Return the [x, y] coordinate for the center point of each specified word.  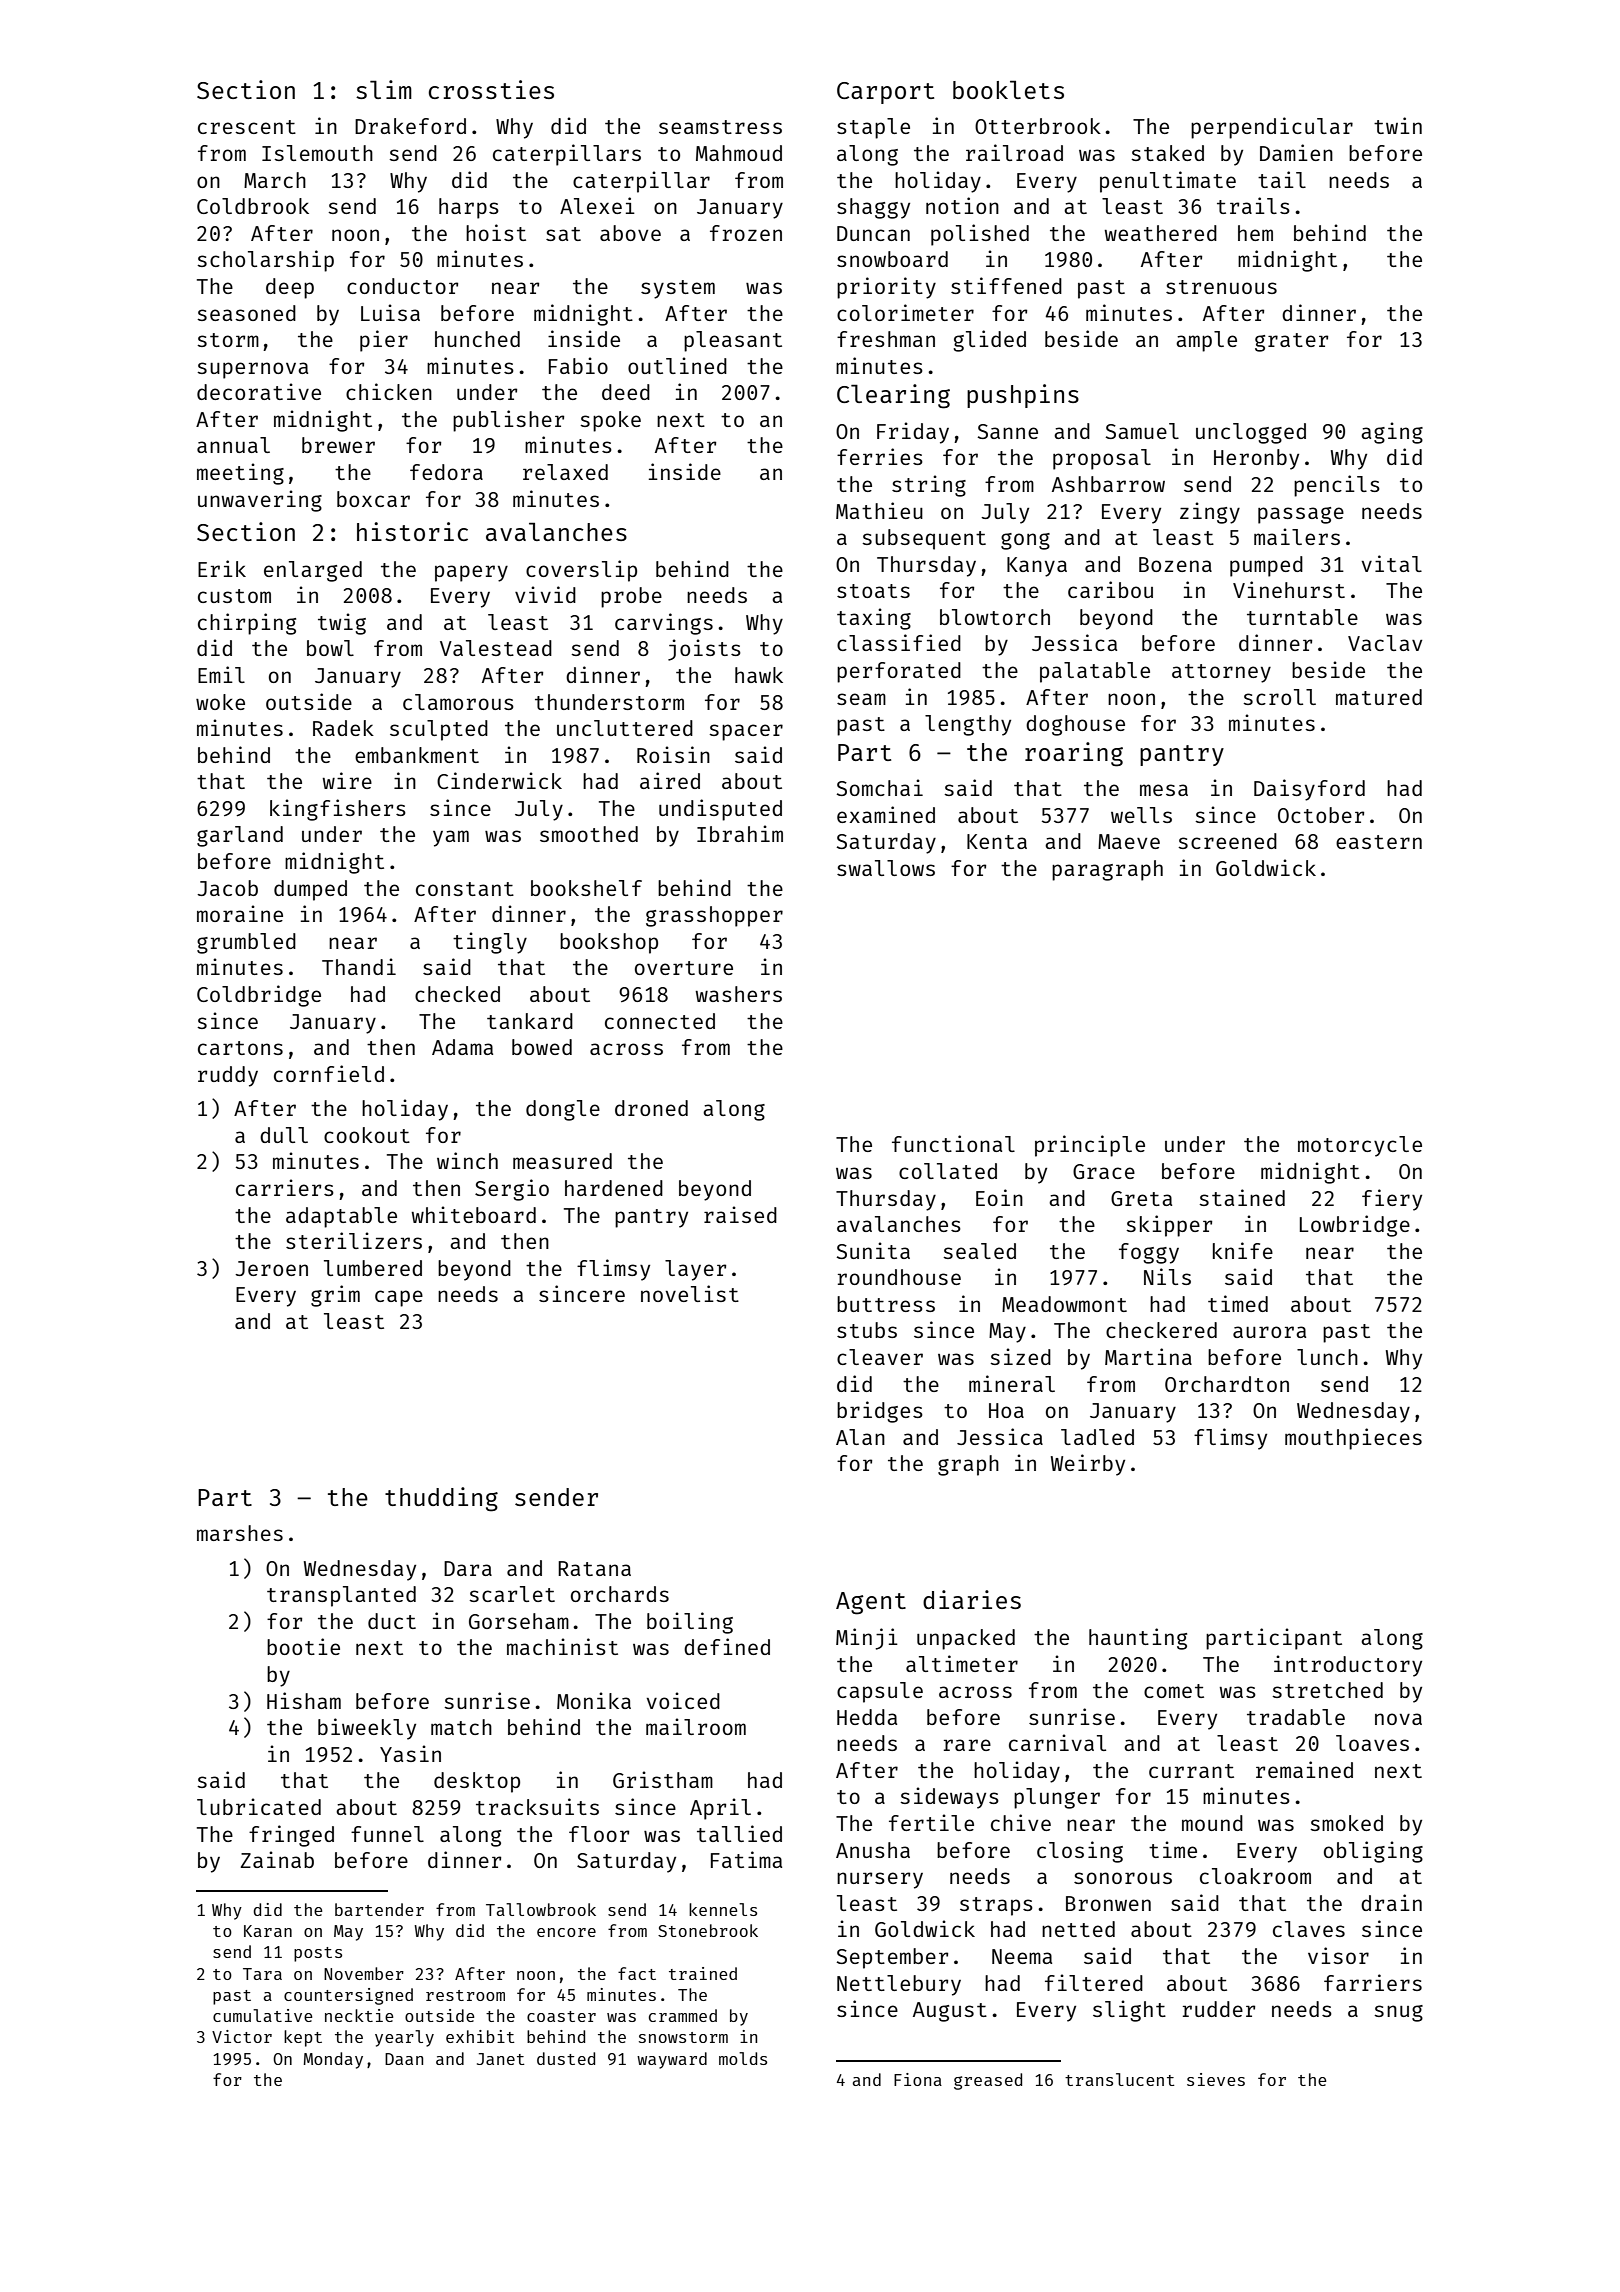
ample [1206, 341]
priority [886, 288]
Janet [501, 2059]
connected [660, 1021]
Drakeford [410, 126]
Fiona [918, 2079]
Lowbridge [1355, 1226]
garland [240, 836]
